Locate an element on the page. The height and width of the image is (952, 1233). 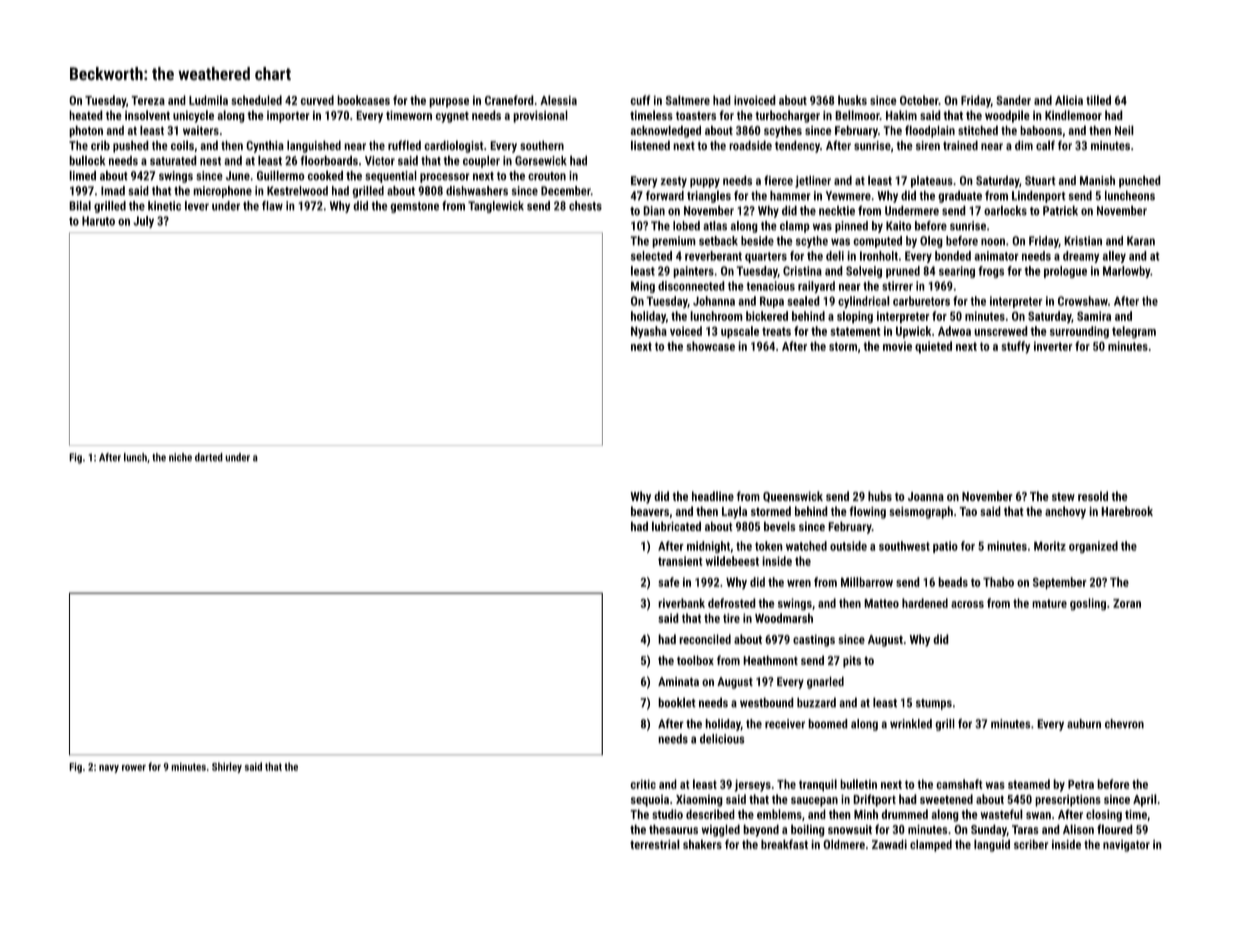
unicycle is located at coordinates (193, 116).
